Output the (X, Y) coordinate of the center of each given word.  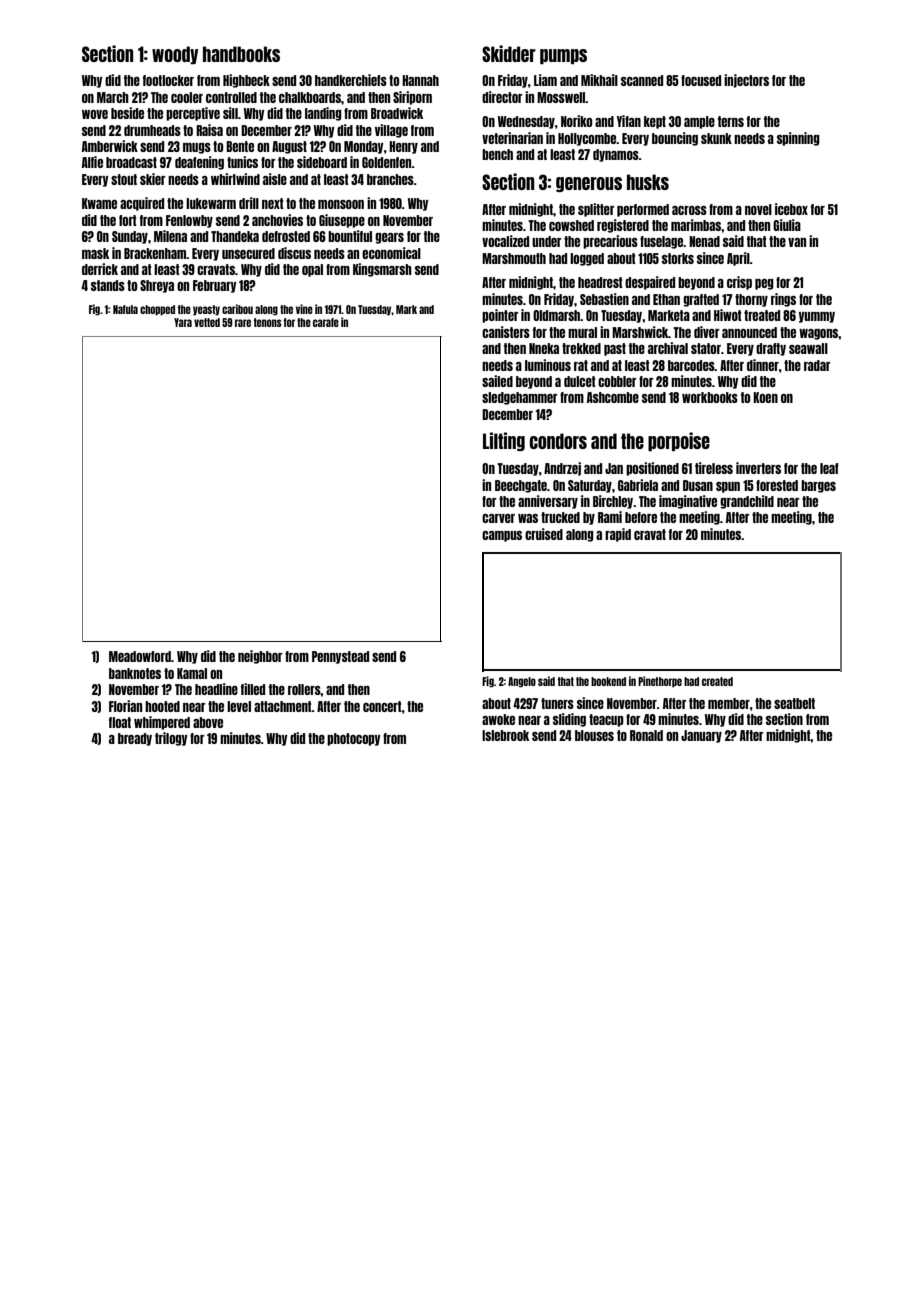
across (689, 210)
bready (135, 739)
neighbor (260, 657)
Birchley (613, 502)
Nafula (125, 309)
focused (701, 80)
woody (175, 55)
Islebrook (505, 735)
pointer (500, 316)
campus (502, 536)
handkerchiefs (351, 80)
